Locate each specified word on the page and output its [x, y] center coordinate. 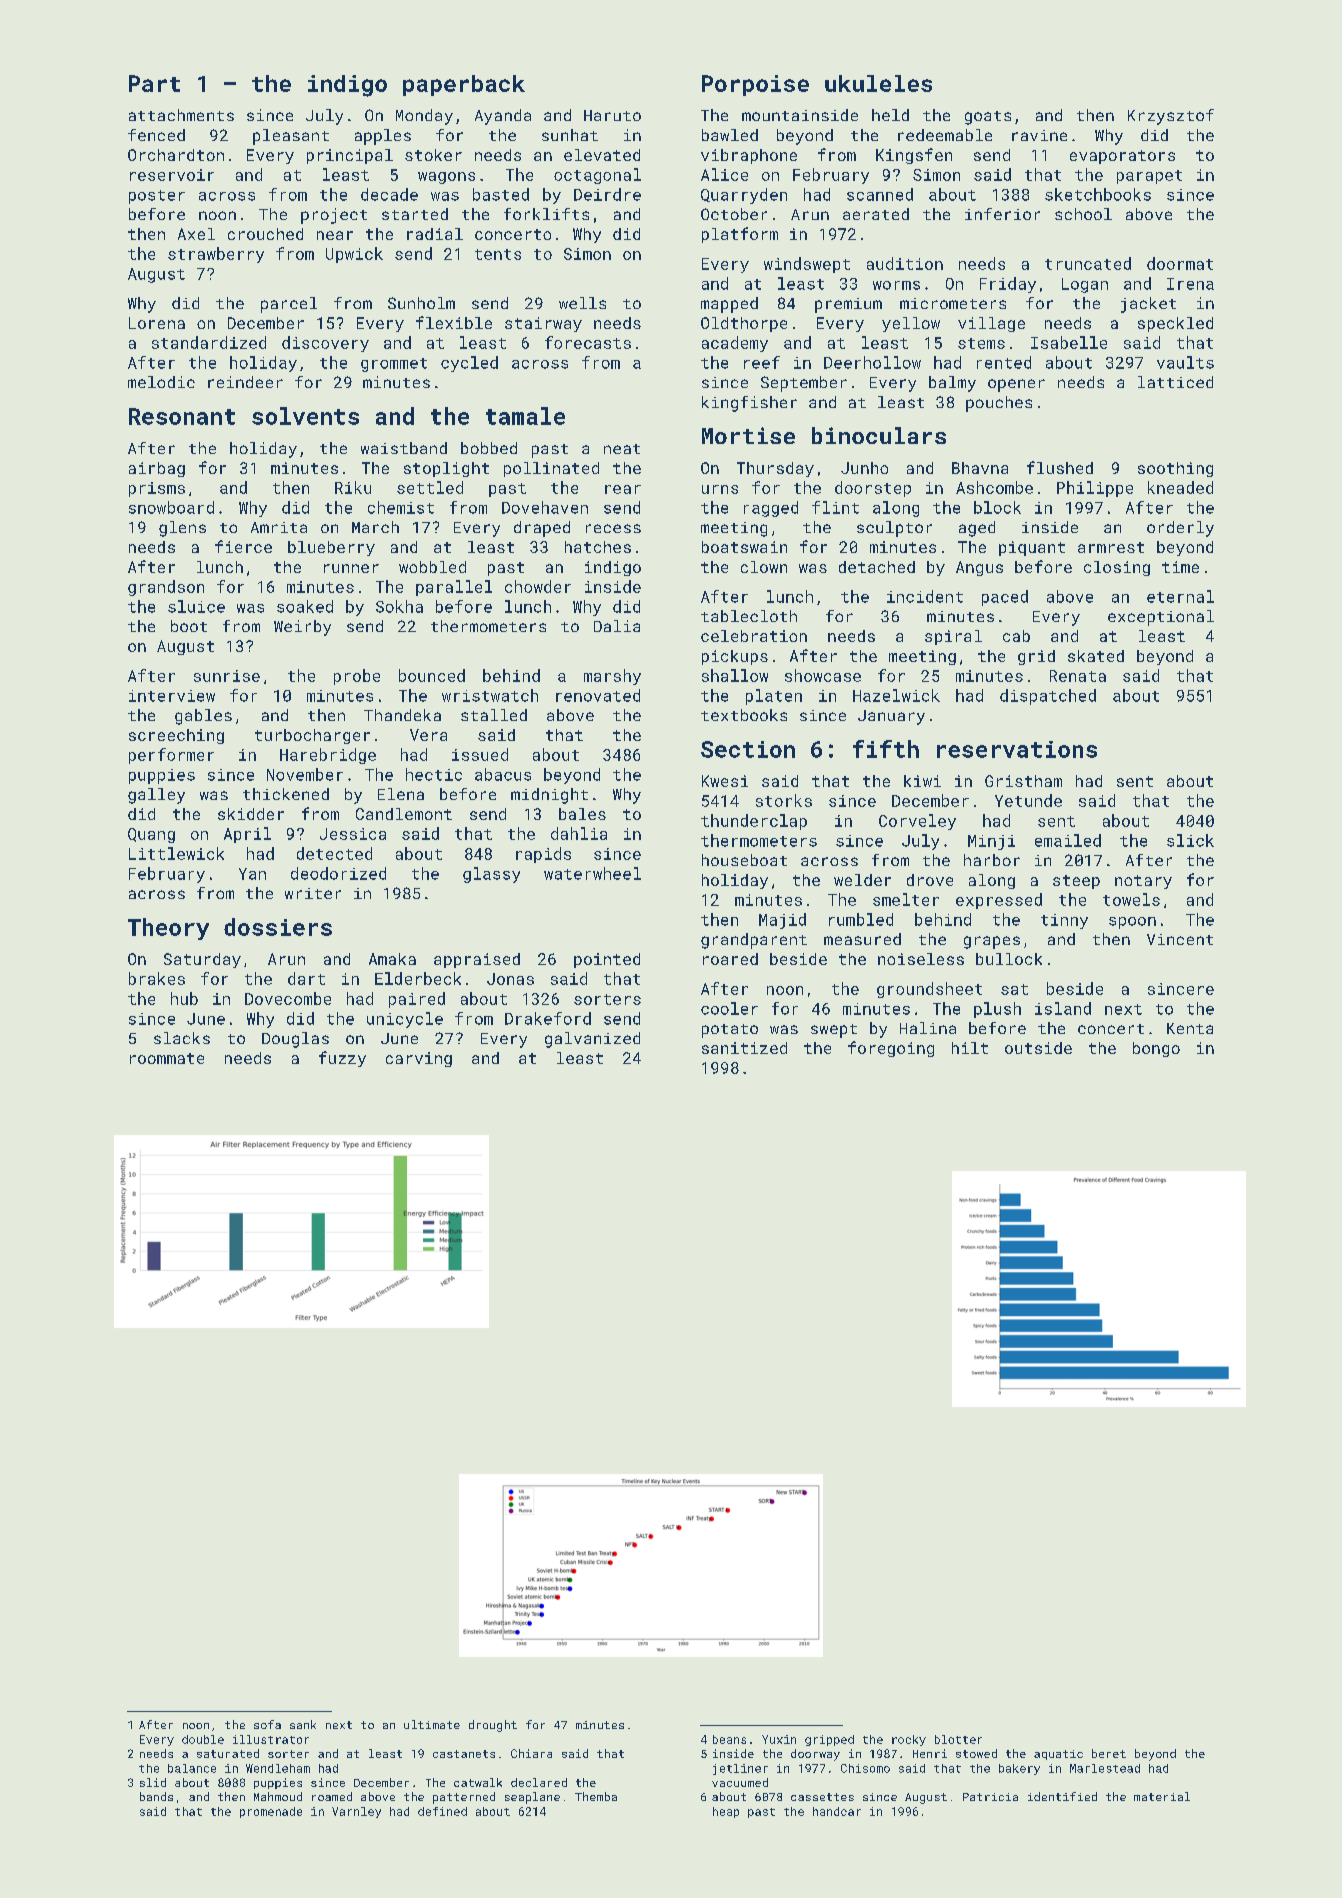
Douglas [295, 1040]
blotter [958, 1739]
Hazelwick [896, 695]
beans [729, 1739]
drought [493, 1726]
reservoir [172, 175]
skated [1096, 656]
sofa [267, 1724]
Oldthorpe [744, 324]
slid [153, 1782]
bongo [1156, 1049]
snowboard [171, 507]
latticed [1175, 382]
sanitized [744, 1048]
